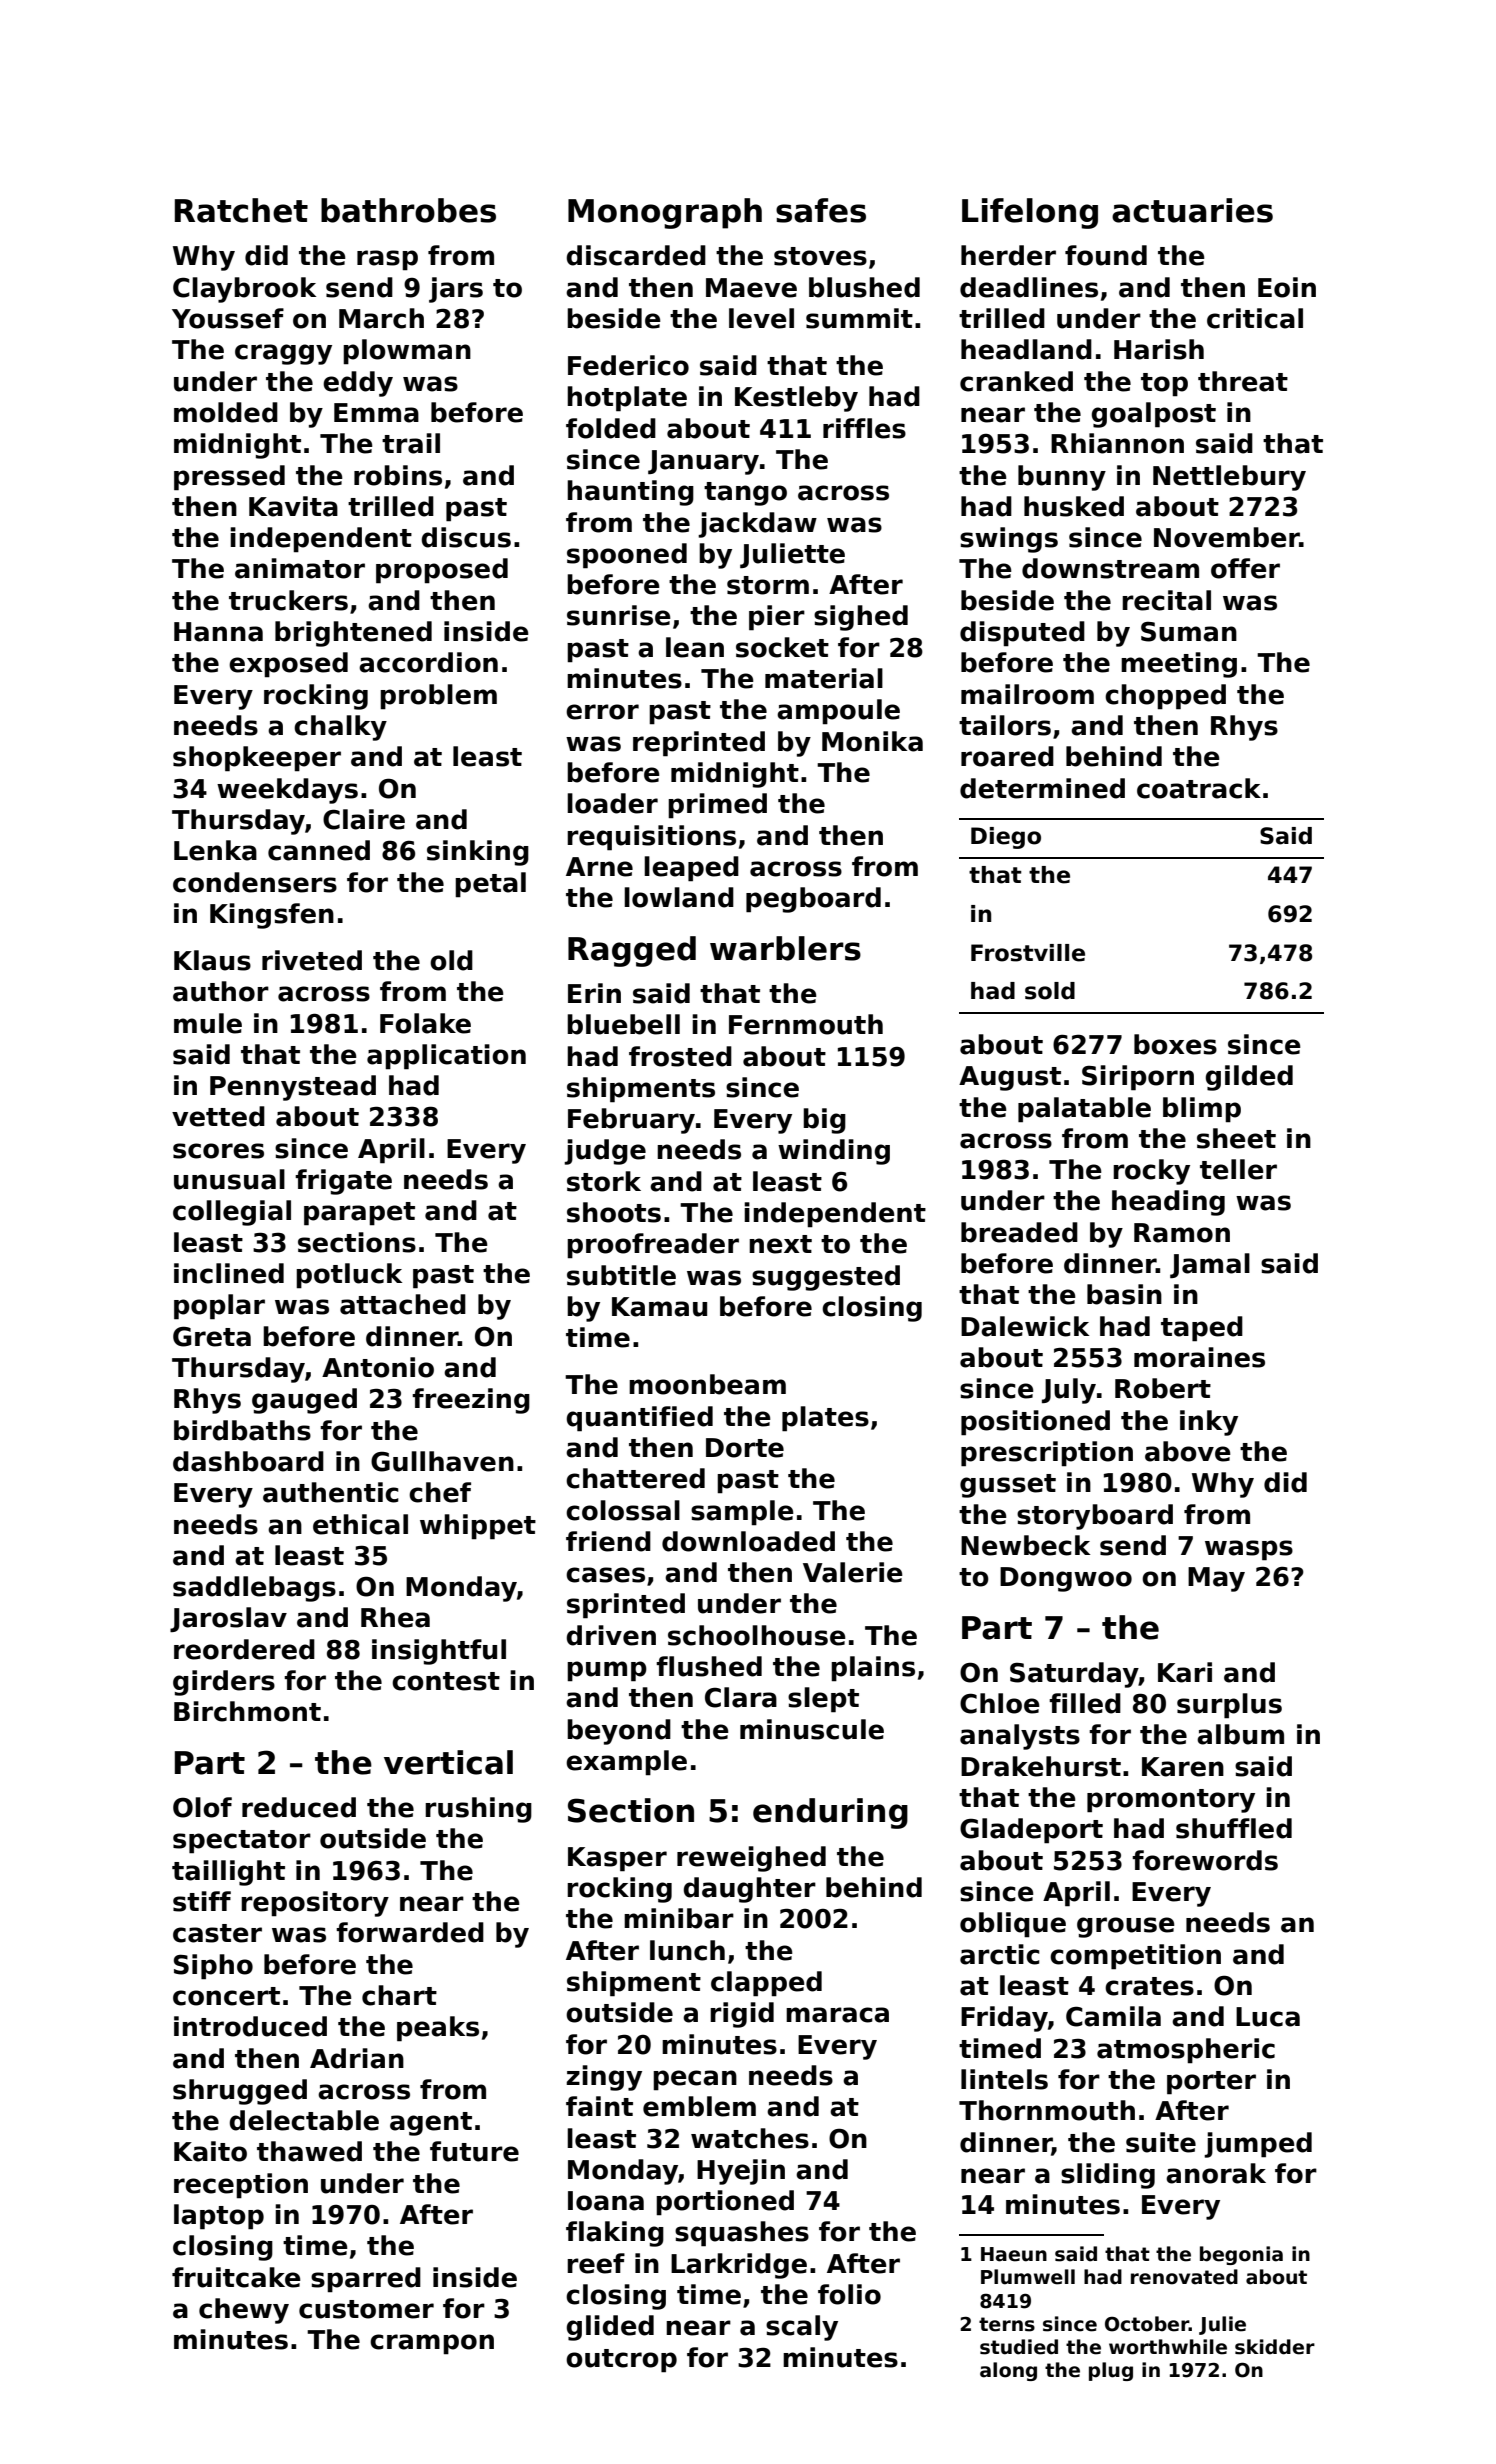 The width and height of the image is (1496, 2464). Describe the element at coordinates (1234, 1828) in the image. I see `shuffled` at that location.
